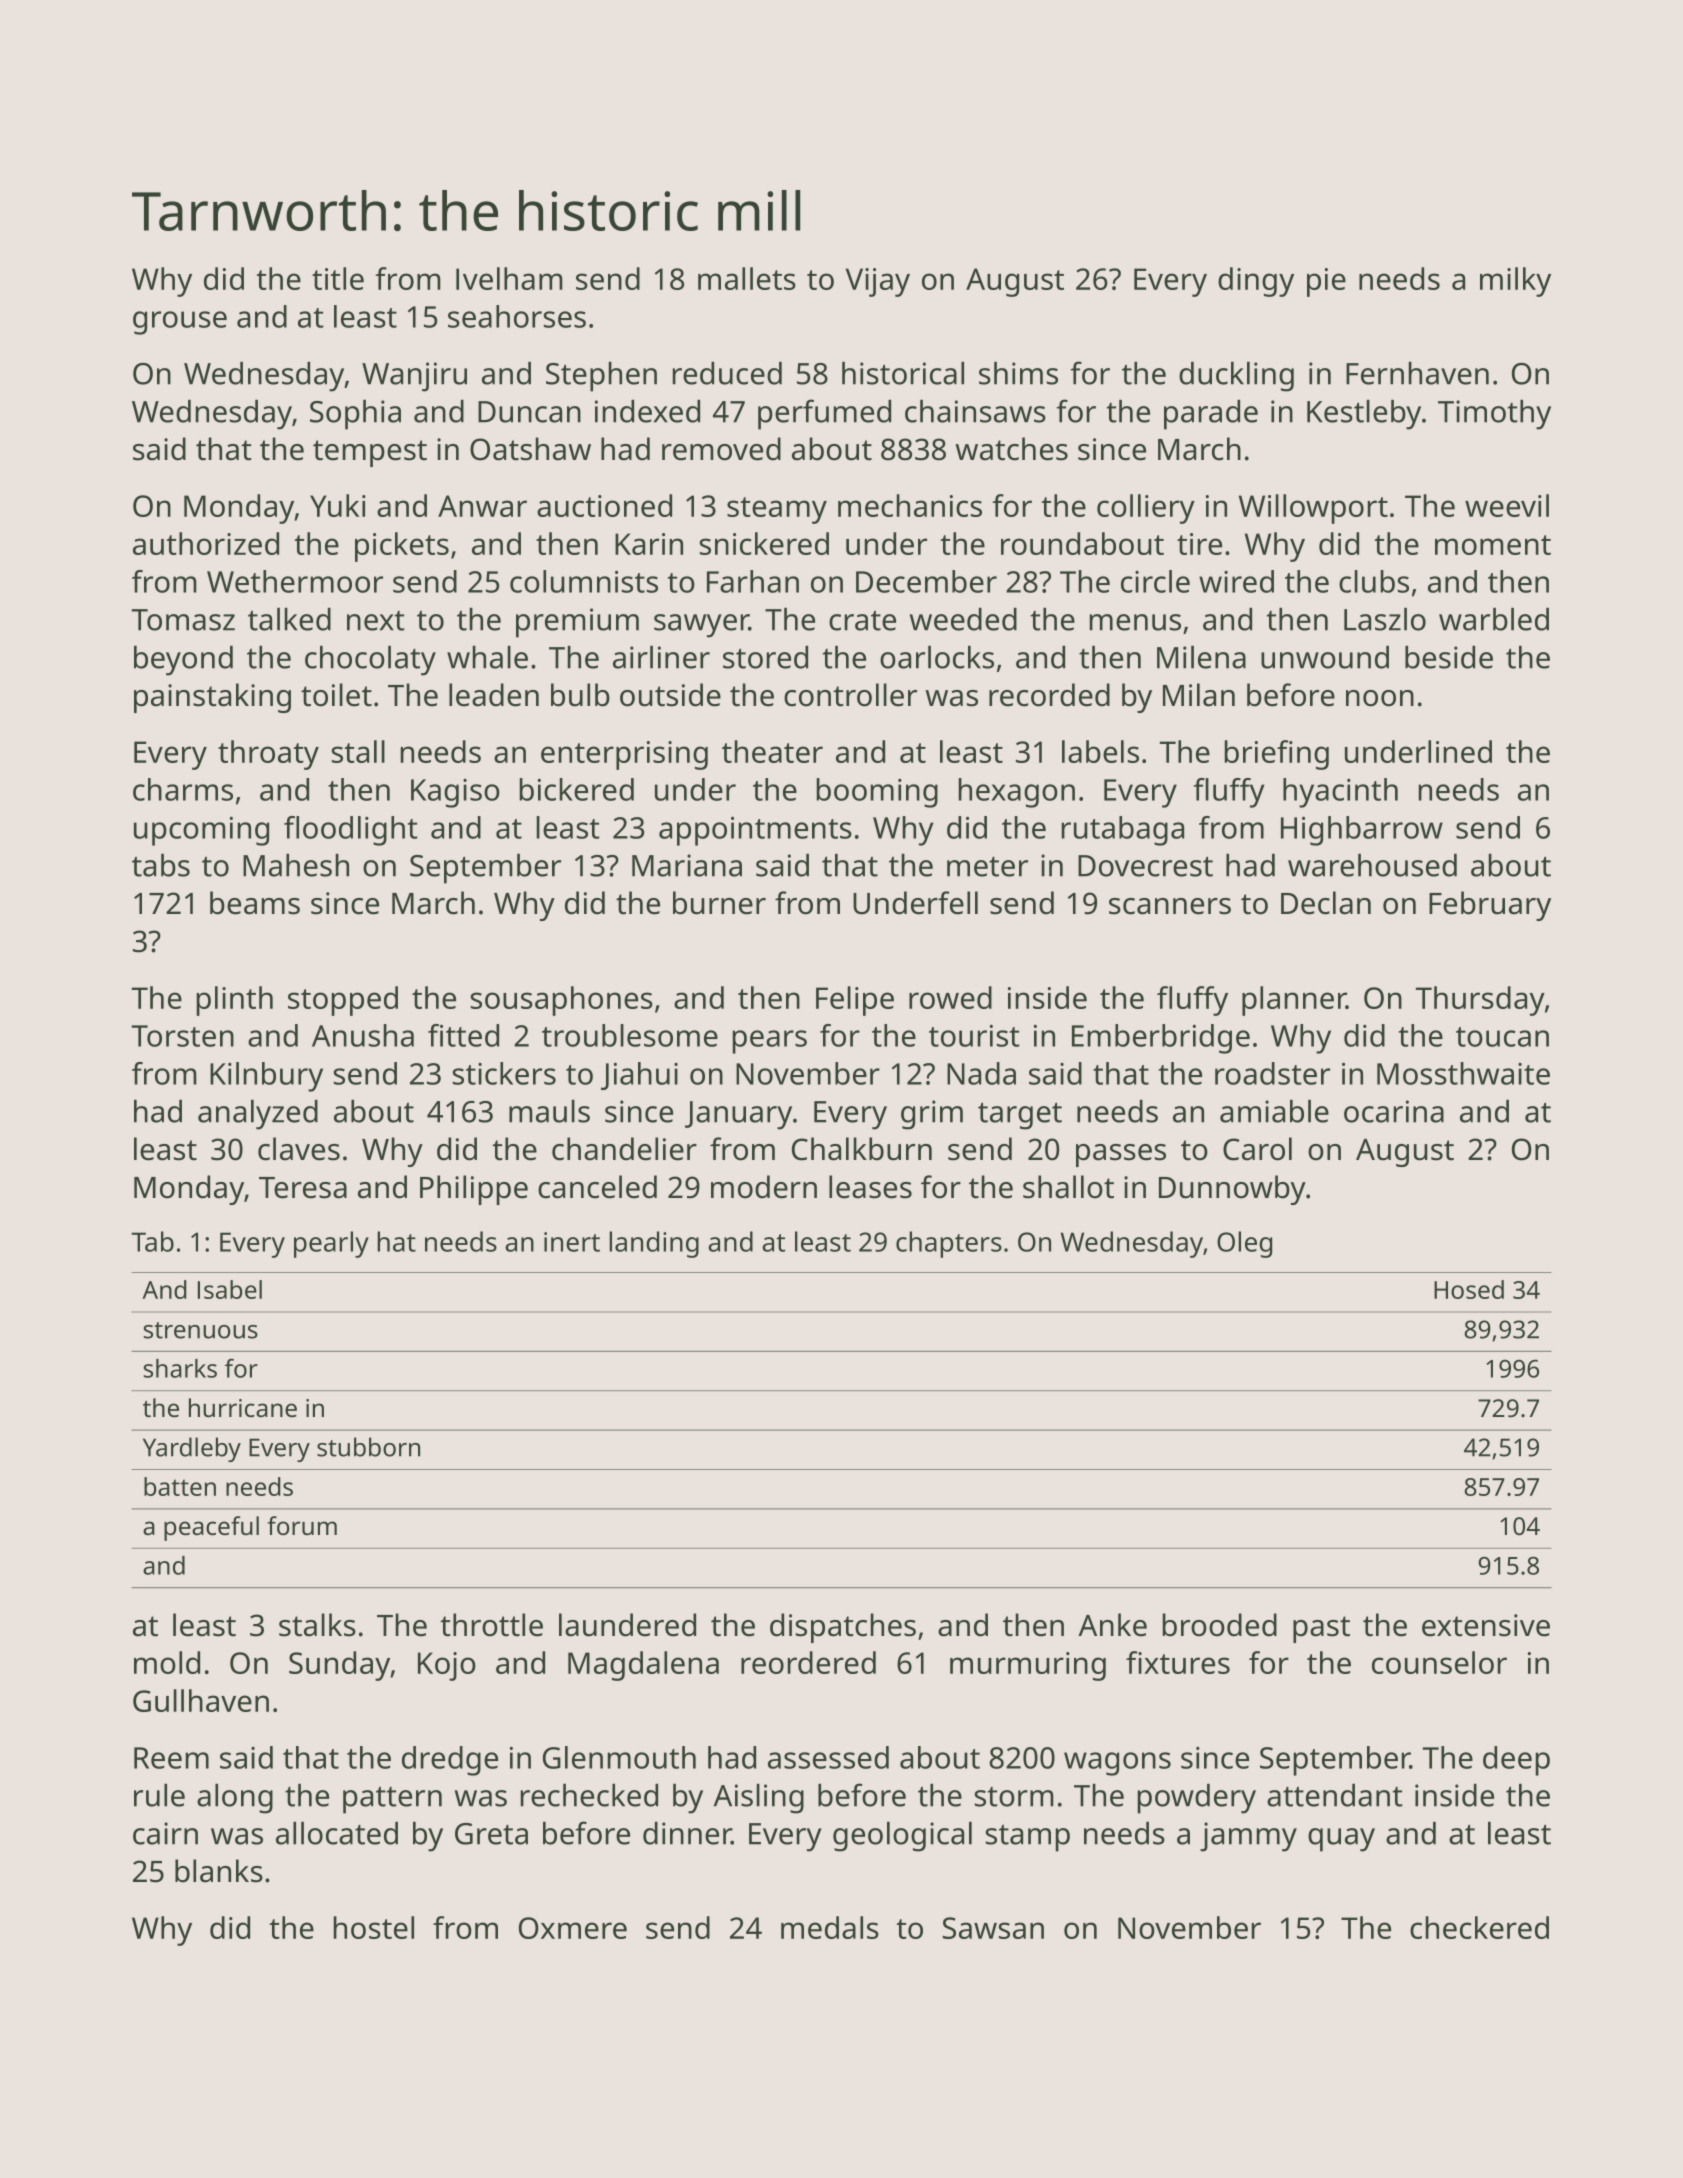 This screenshot has height=2178, width=1683. Describe the element at coordinates (738, 1115) in the screenshot. I see `January` at that location.
